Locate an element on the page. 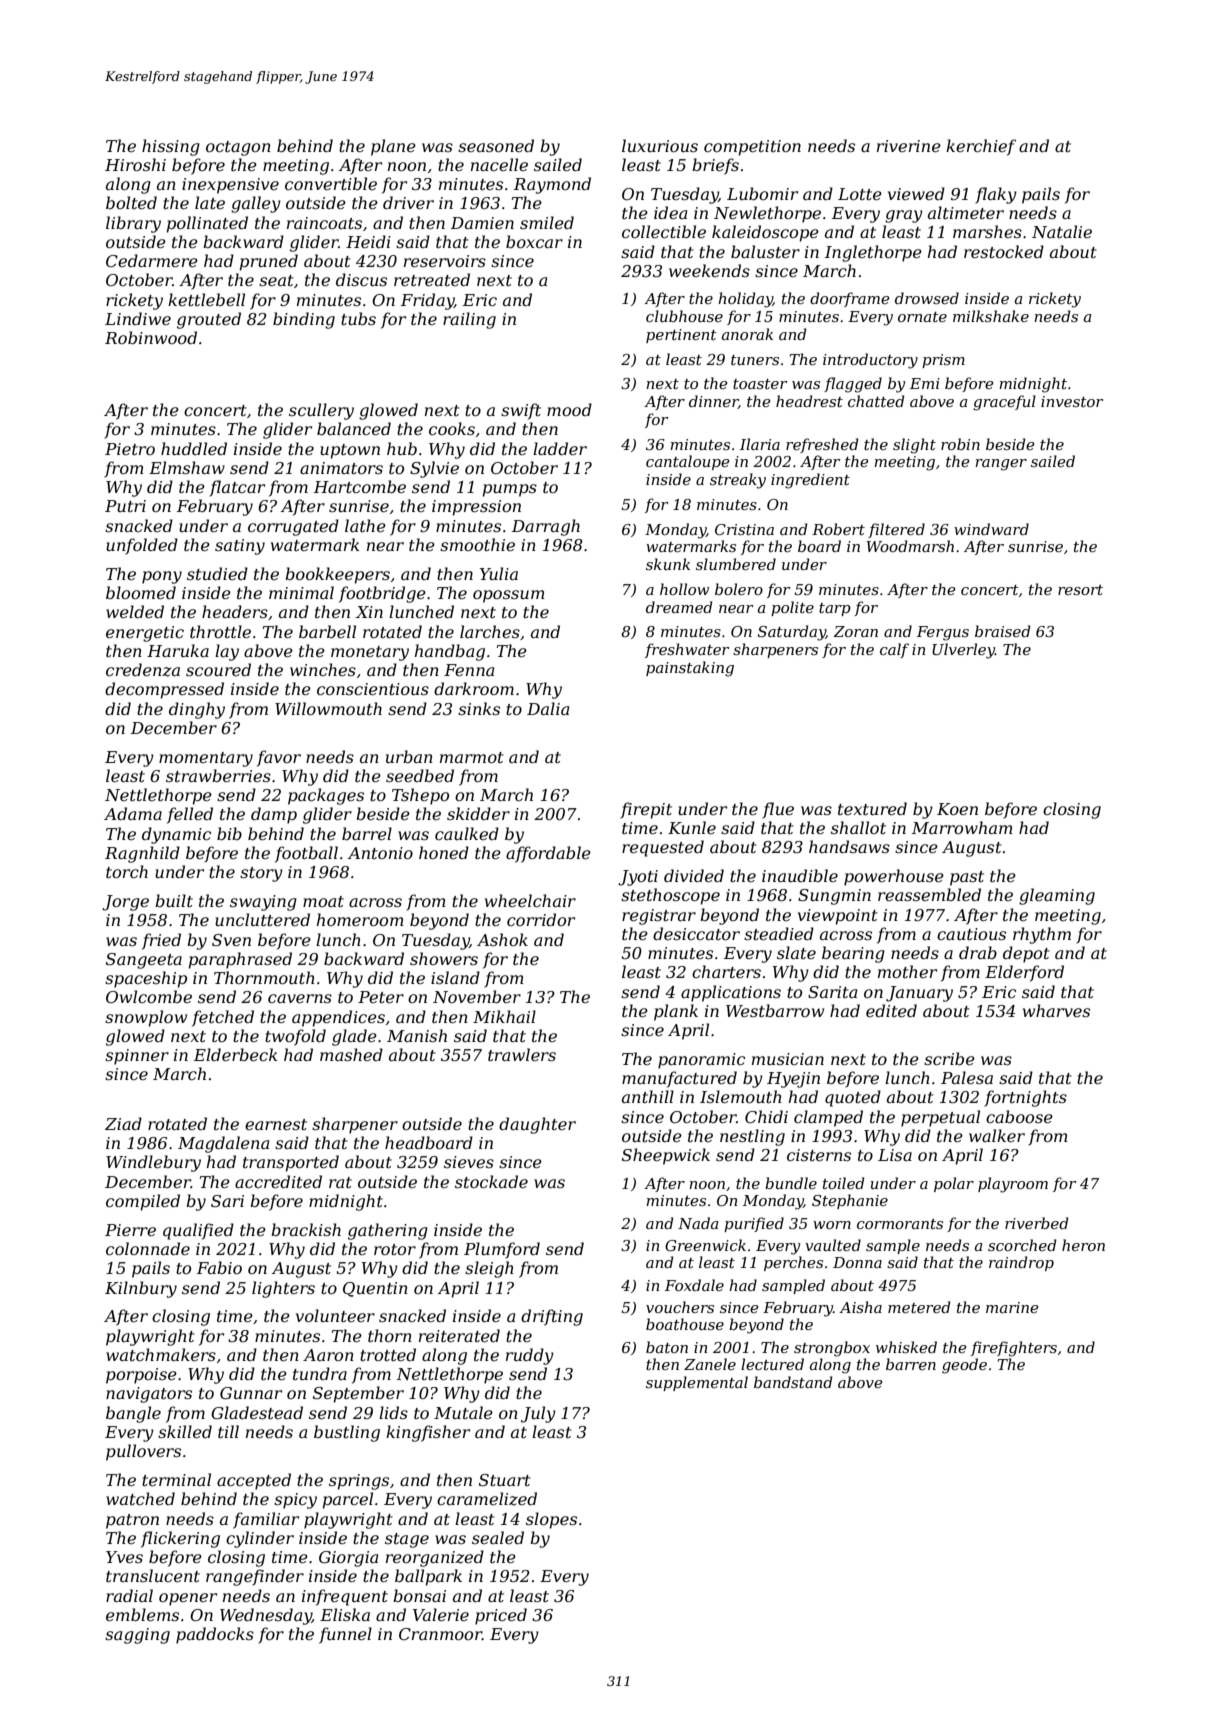  paddocks is located at coordinates (215, 1635).
